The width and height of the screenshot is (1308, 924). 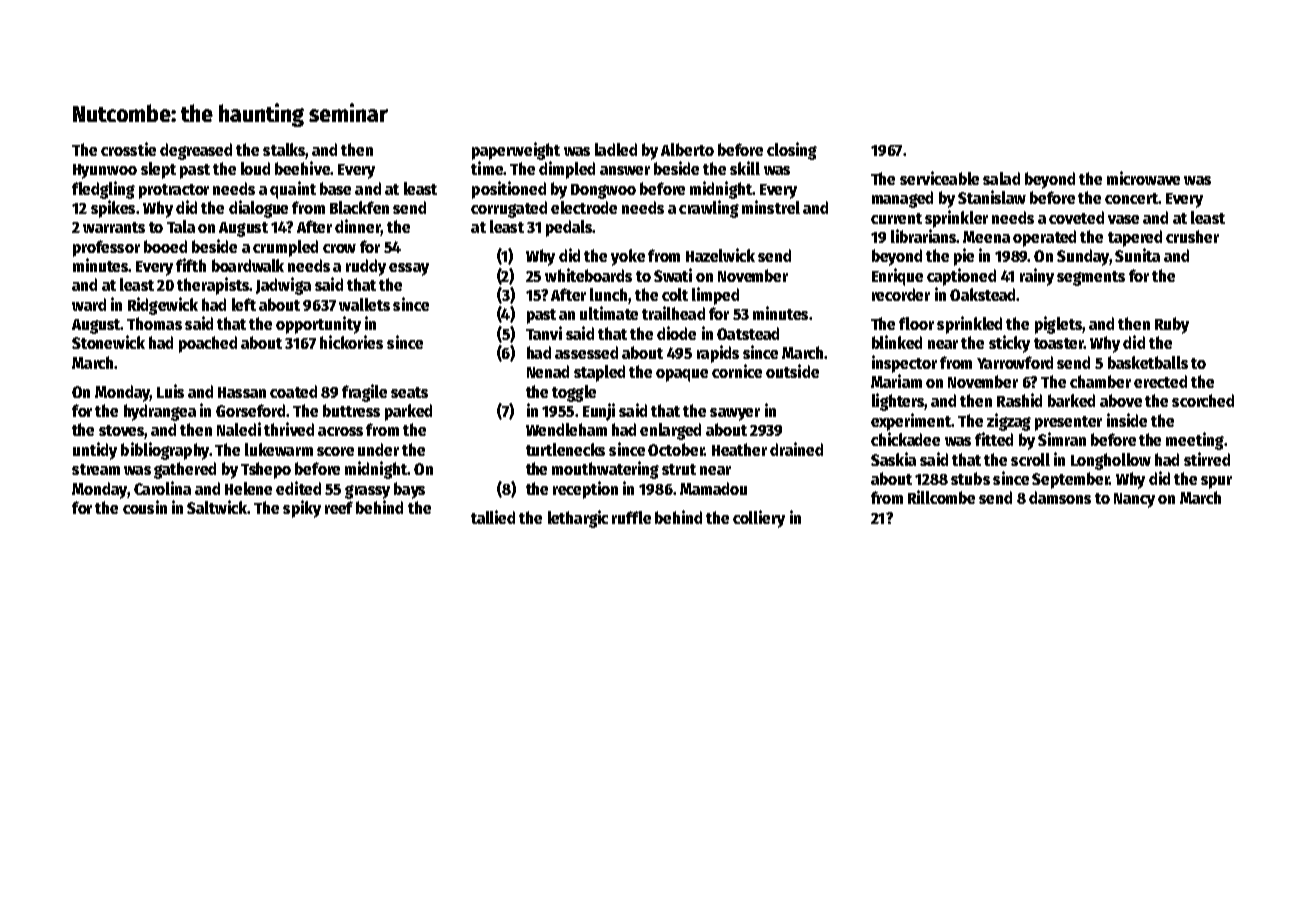 What do you see at coordinates (1001, 178) in the screenshot?
I see `salad` at bounding box center [1001, 178].
